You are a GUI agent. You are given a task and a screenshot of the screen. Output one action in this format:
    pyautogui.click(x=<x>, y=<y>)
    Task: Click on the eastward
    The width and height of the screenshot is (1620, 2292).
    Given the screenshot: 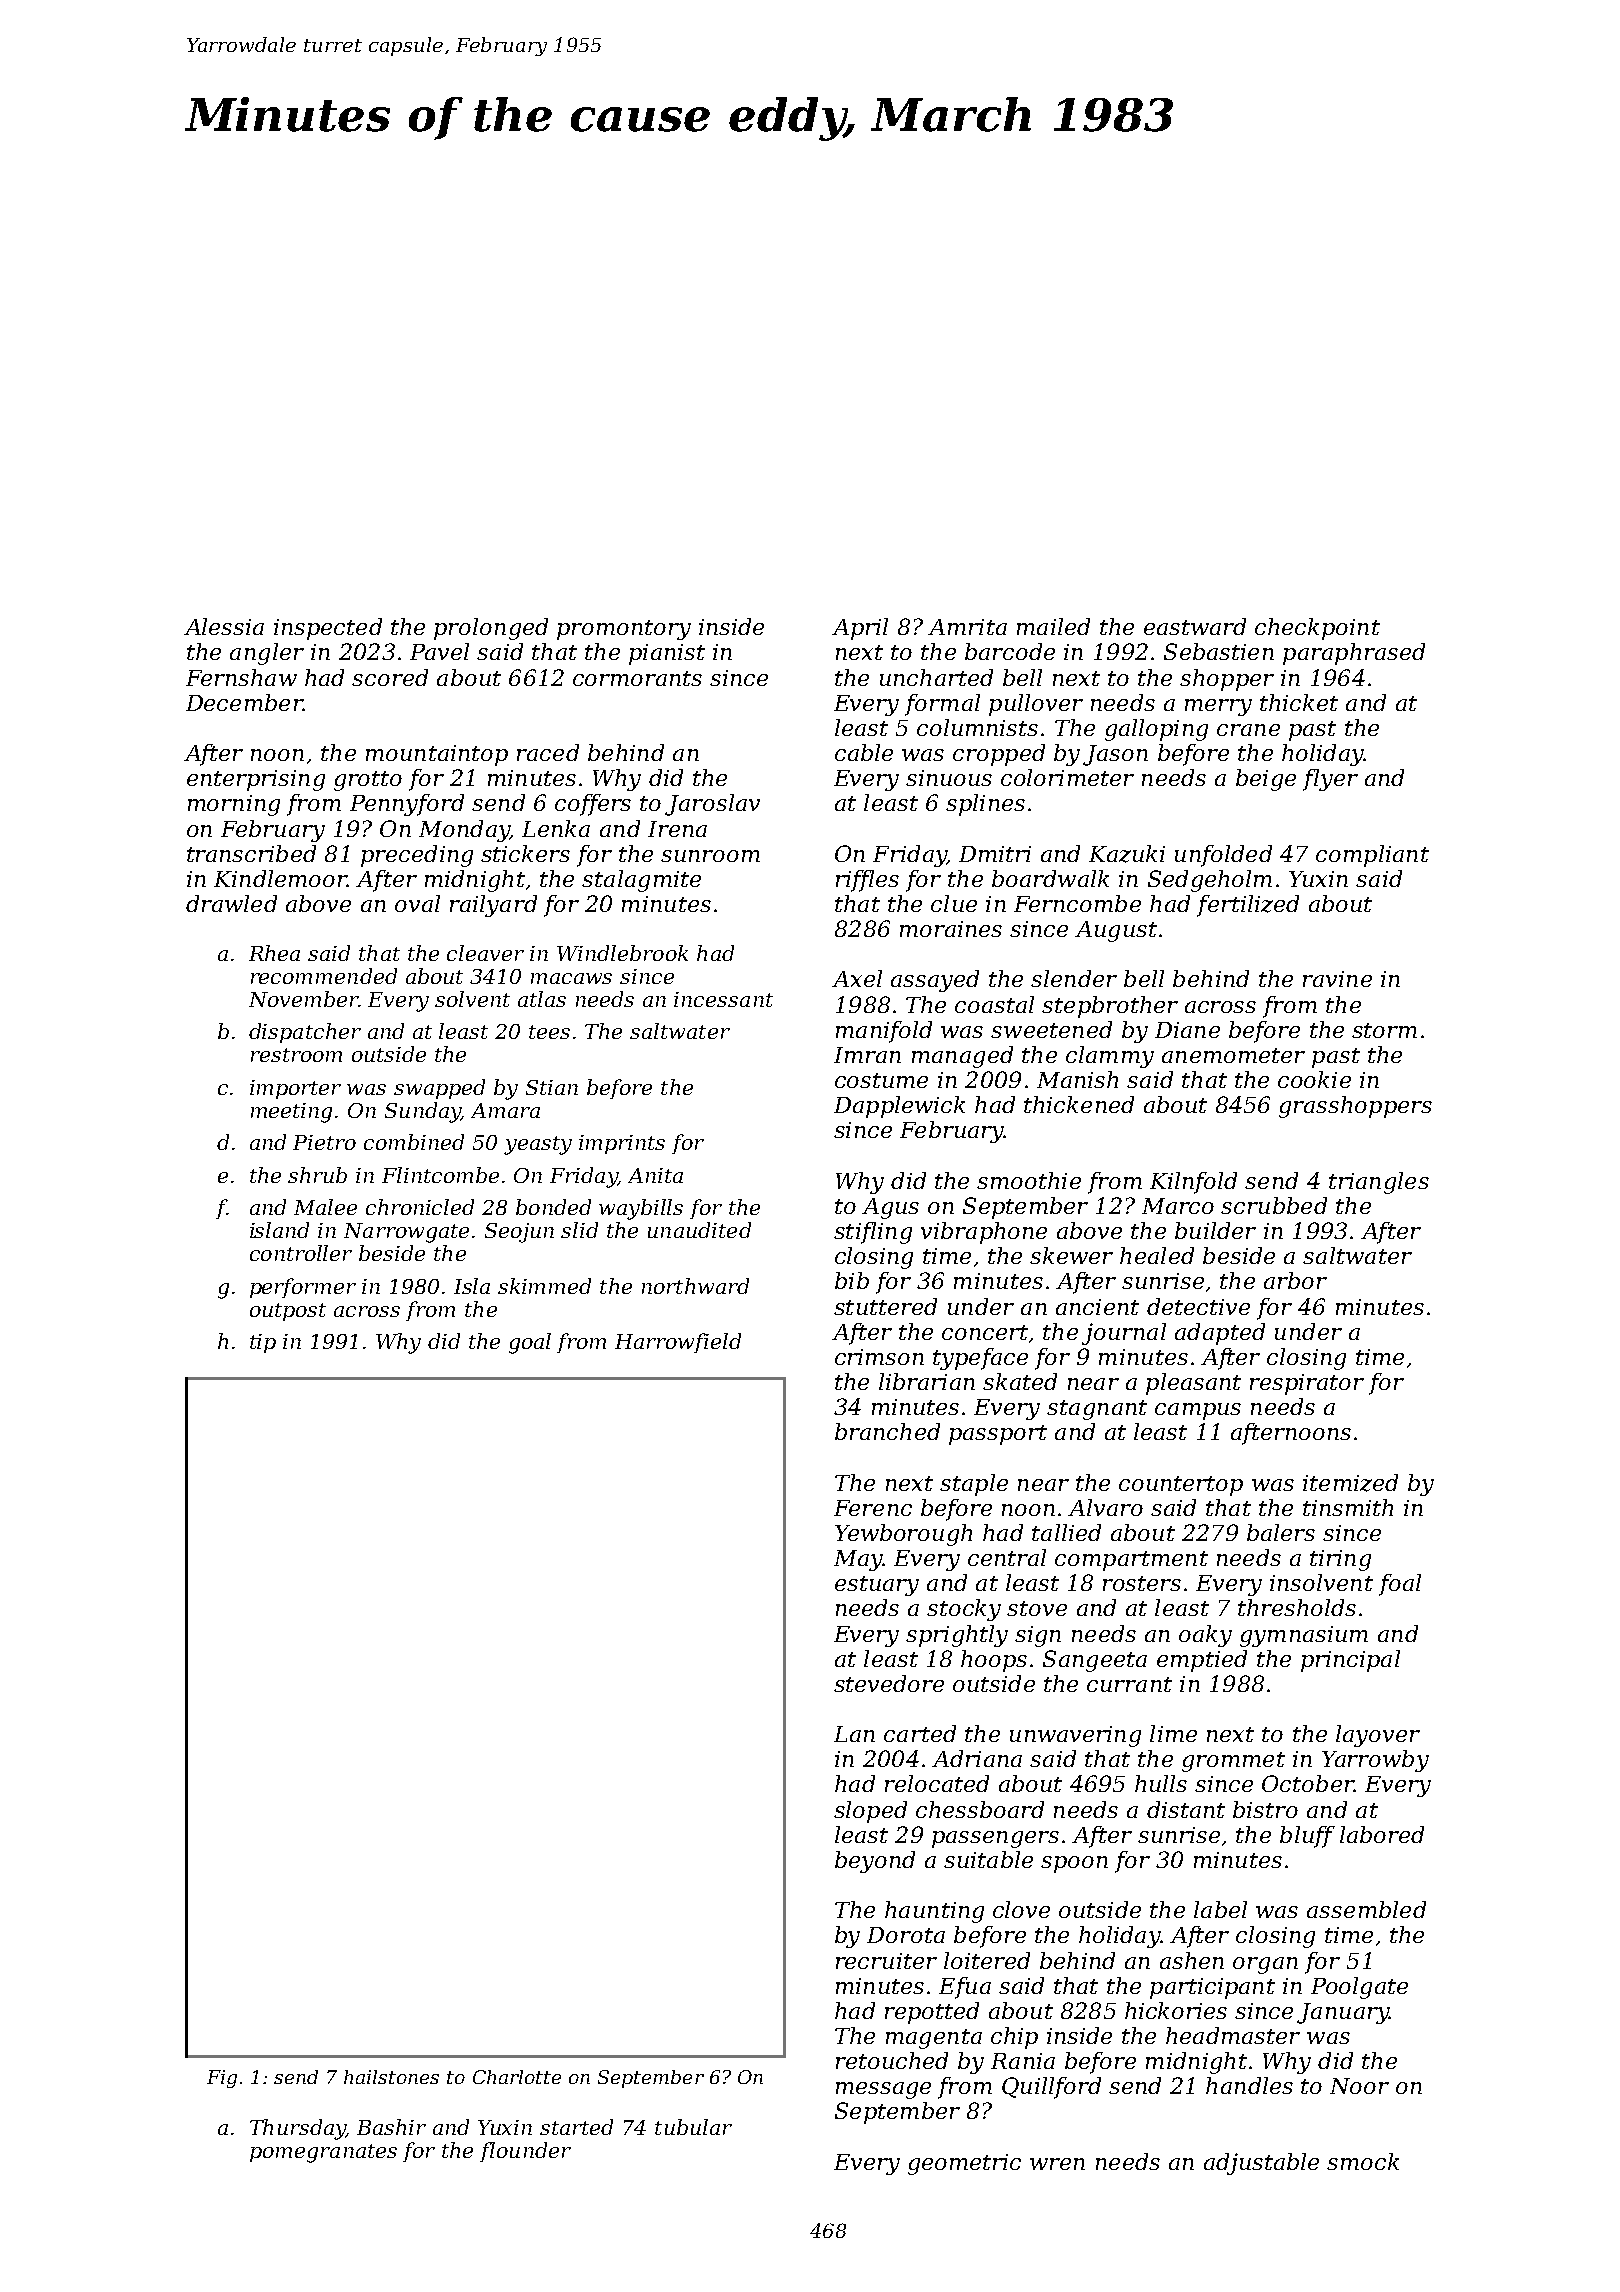 What is the action you would take?
    pyautogui.click(x=1195, y=626)
